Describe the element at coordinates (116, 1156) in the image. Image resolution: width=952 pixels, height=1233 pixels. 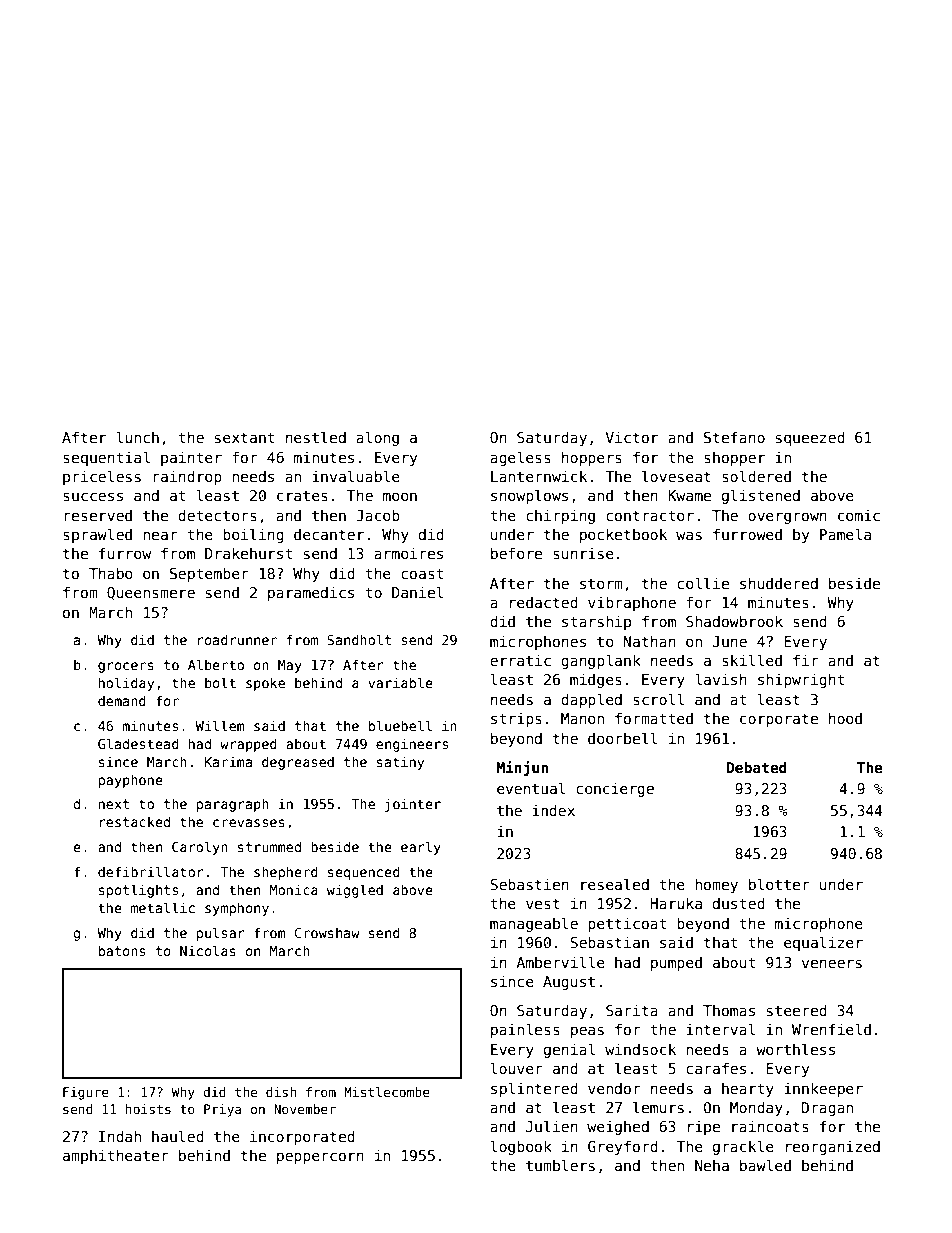
I see `amphitheater` at that location.
